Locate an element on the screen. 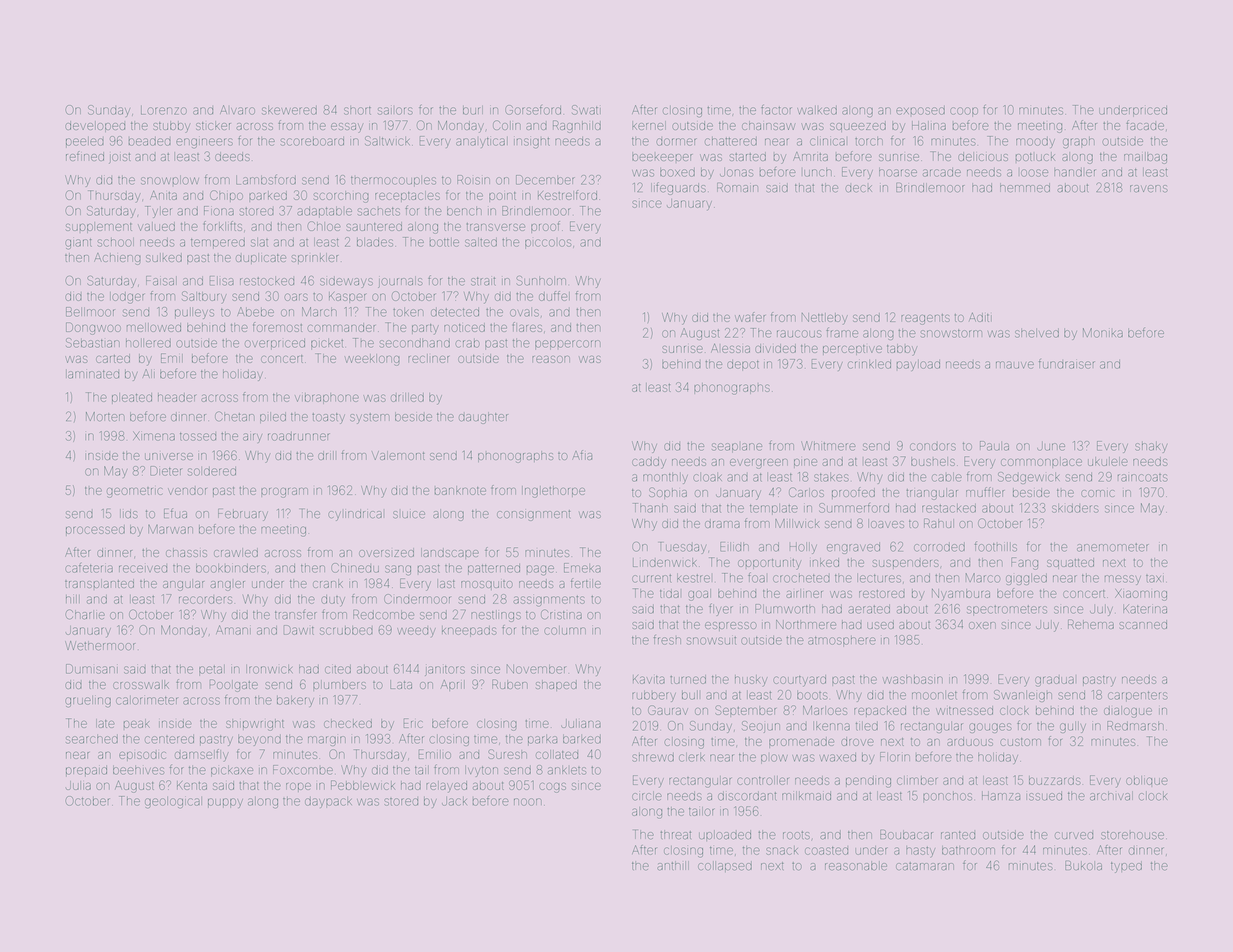  geological is located at coordinates (173, 802).
